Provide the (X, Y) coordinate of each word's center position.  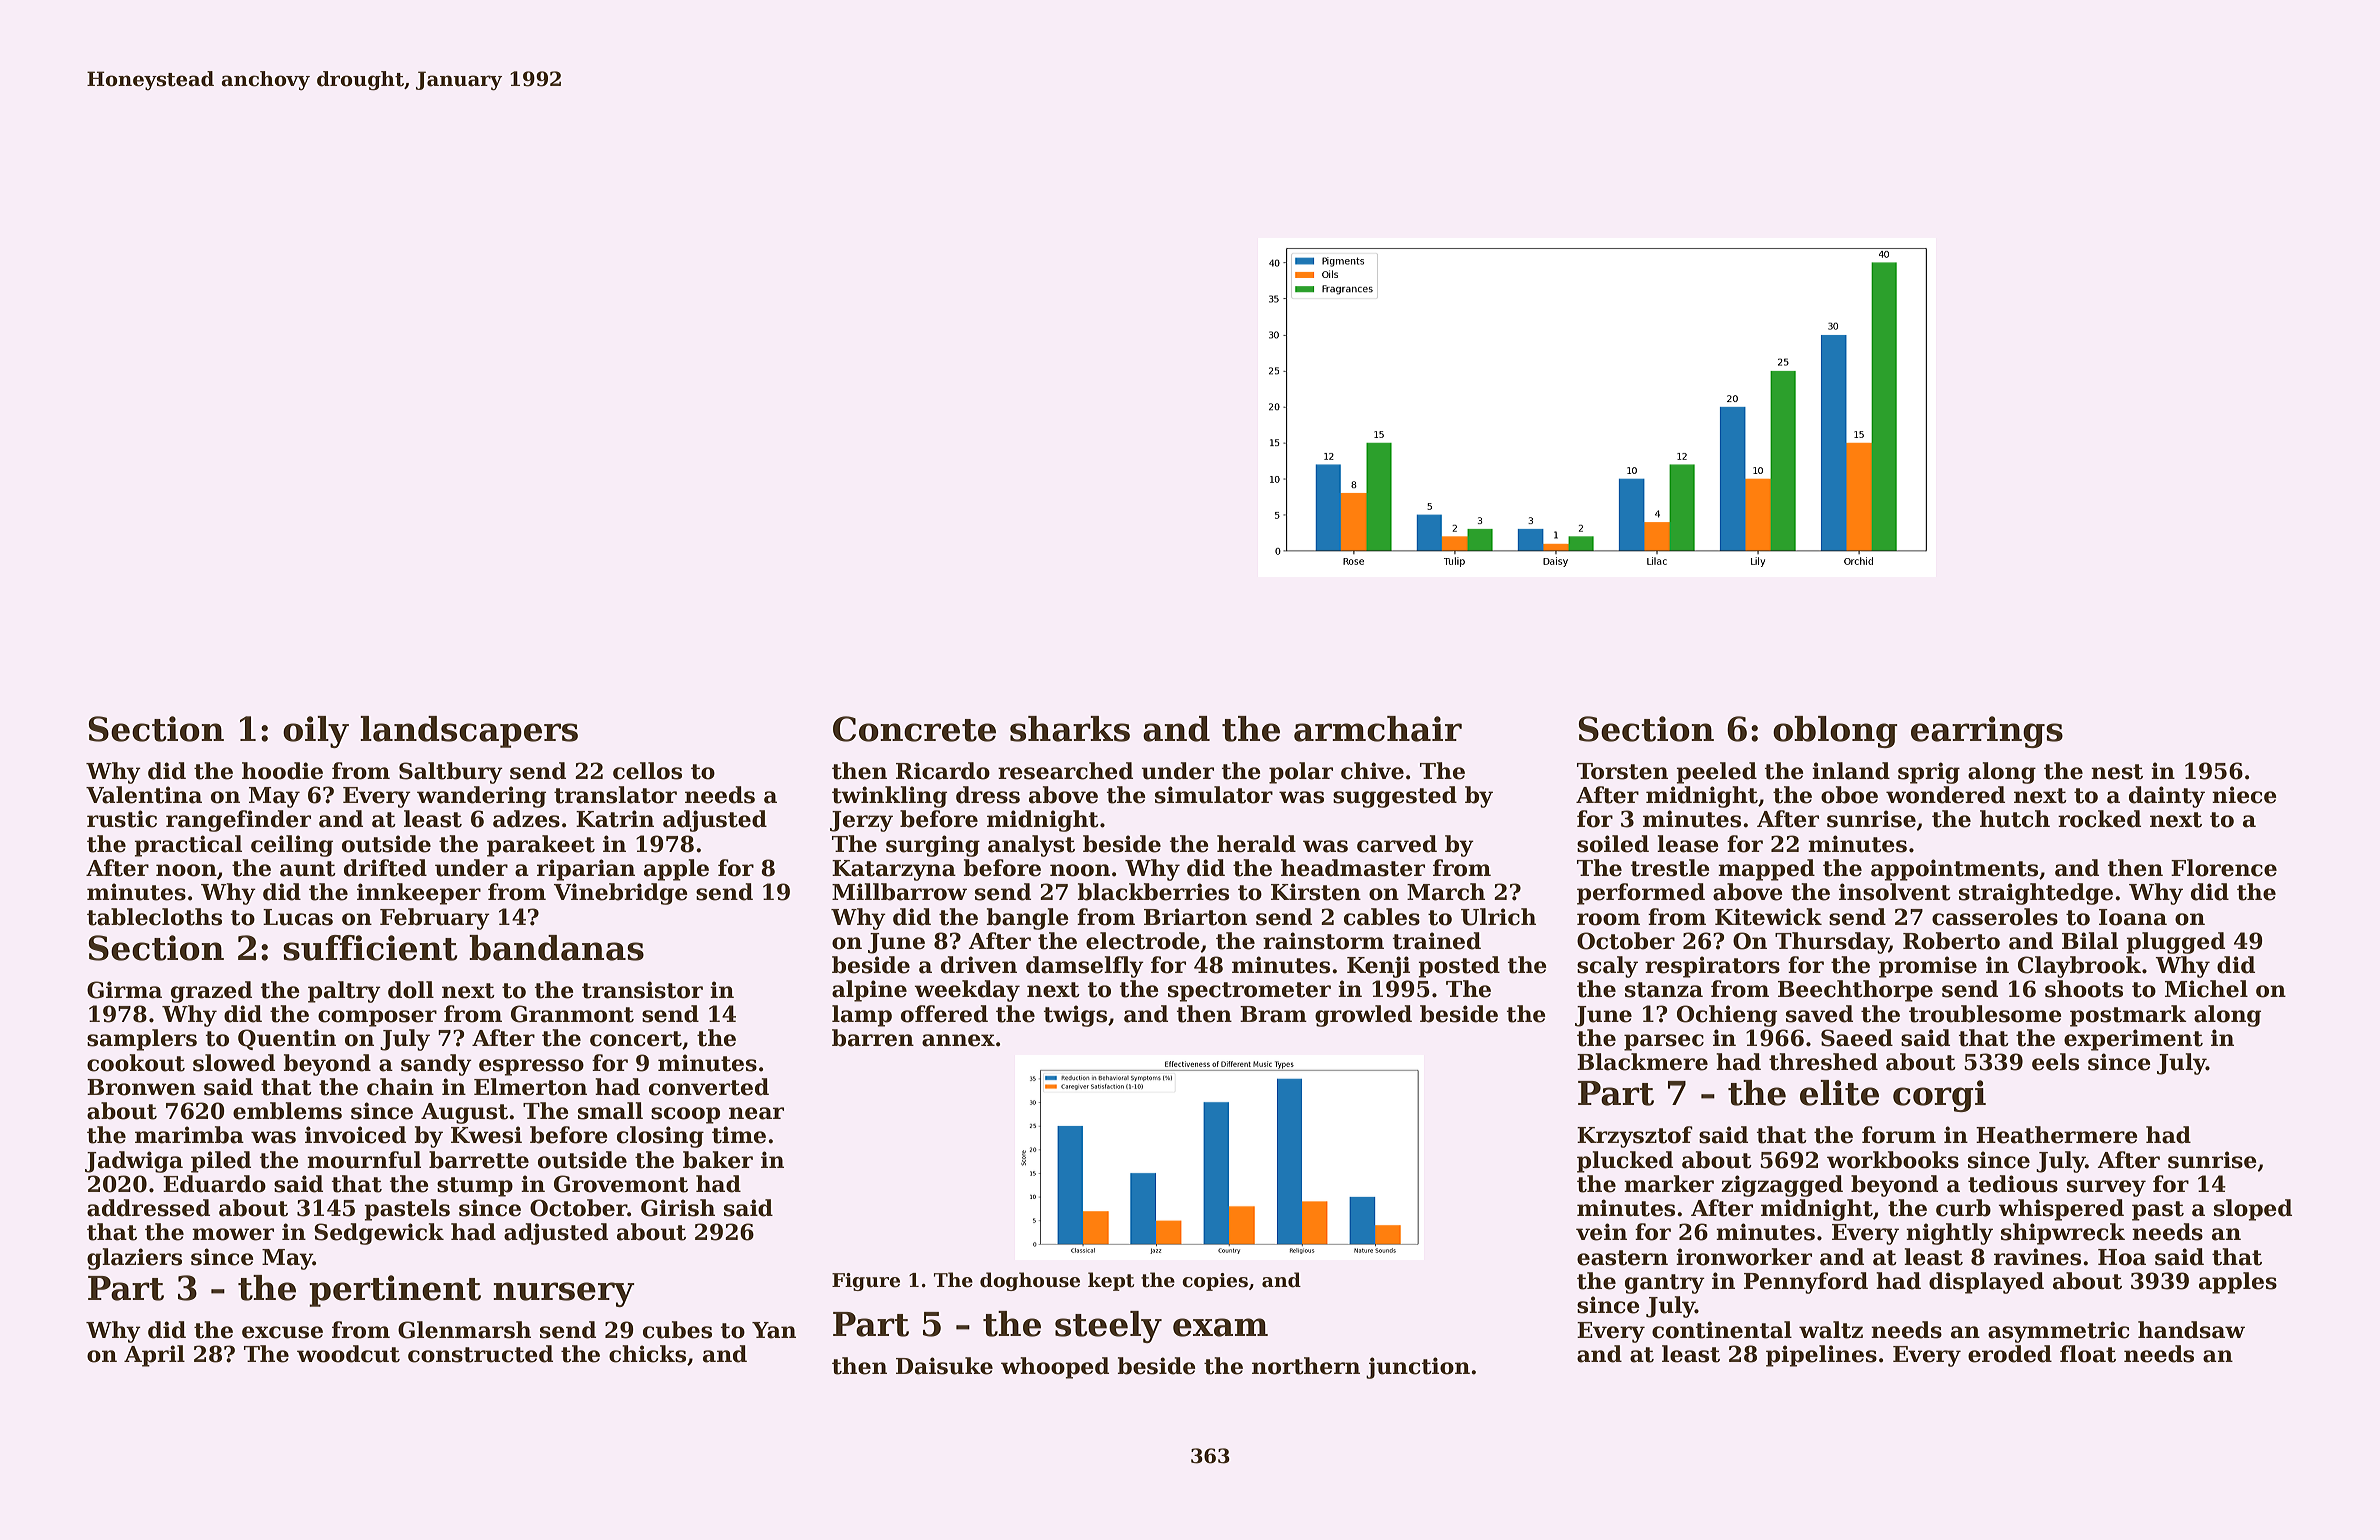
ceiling (292, 846)
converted (709, 1087)
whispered (2061, 1210)
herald (1256, 844)
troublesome (1985, 1014)
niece (2244, 795)
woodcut (348, 1354)
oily (316, 732)
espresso (531, 1067)
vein (1601, 1232)
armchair (1378, 729)
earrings (1987, 732)
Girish (678, 1208)
